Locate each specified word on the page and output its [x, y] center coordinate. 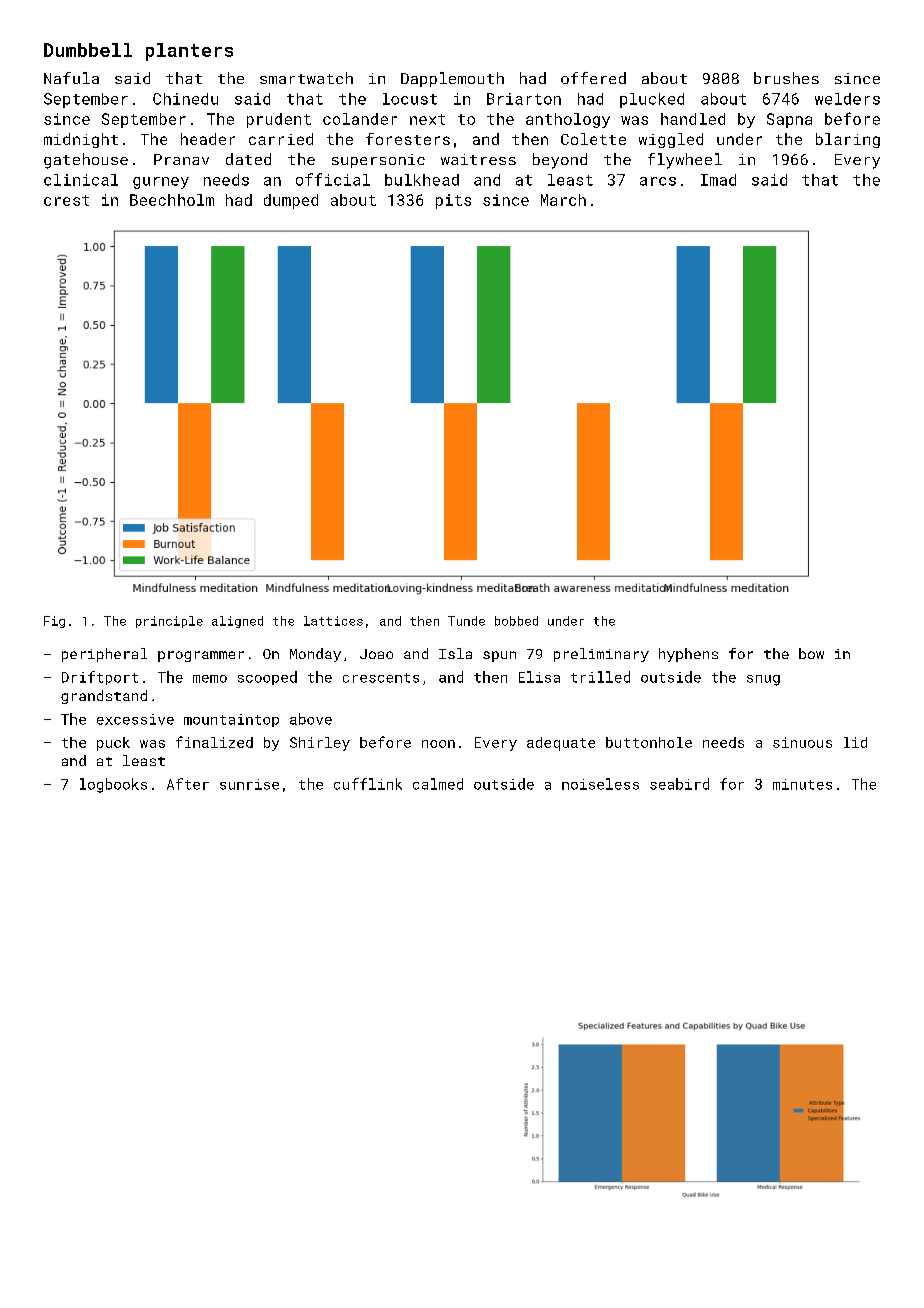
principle [169, 622]
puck [113, 744]
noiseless [600, 784]
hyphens [688, 655]
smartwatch [306, 78]
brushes [786, 78]
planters [189, 52]
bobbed [516, 621]
